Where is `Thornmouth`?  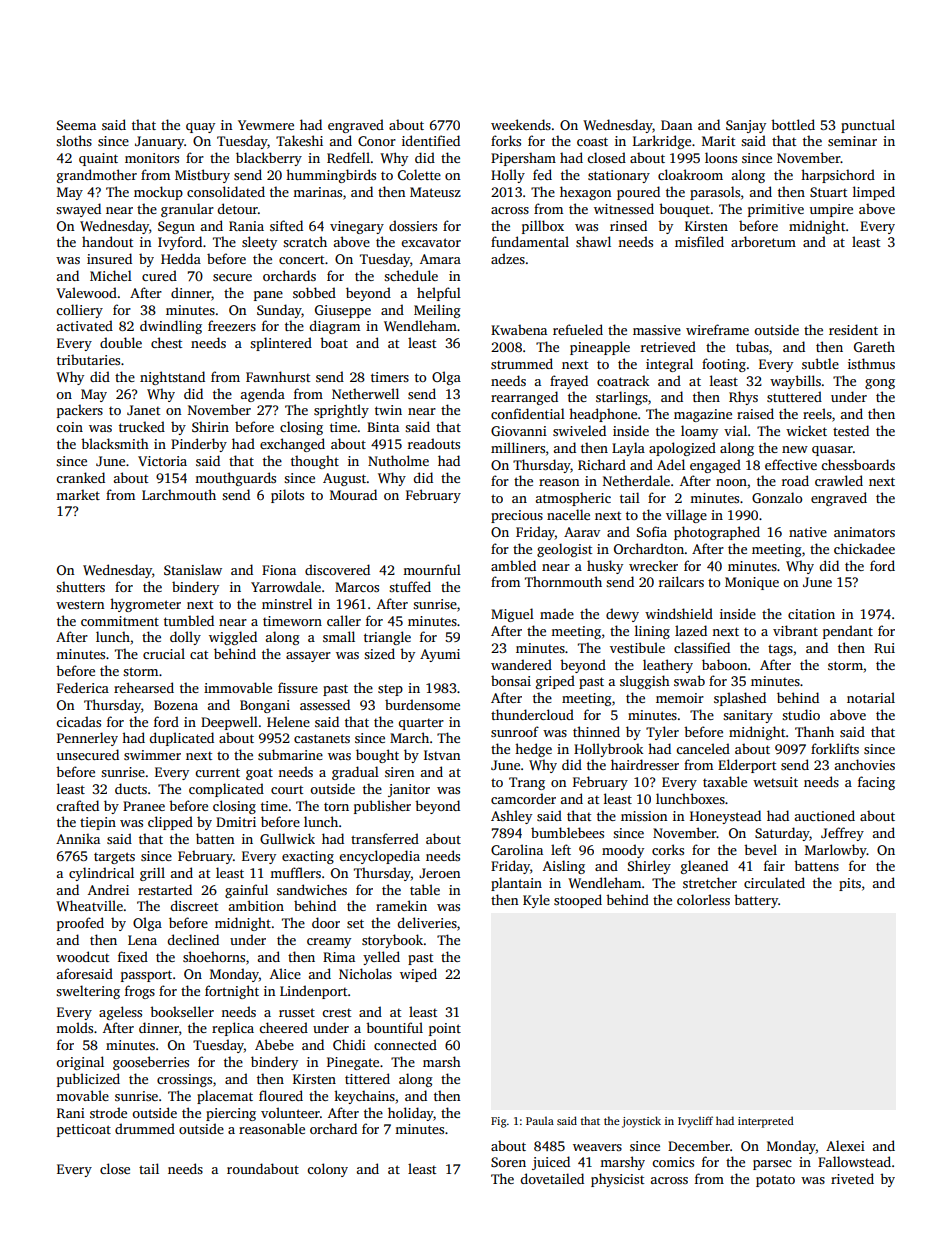
Thornmouth is located at coordinates (563, 581).
